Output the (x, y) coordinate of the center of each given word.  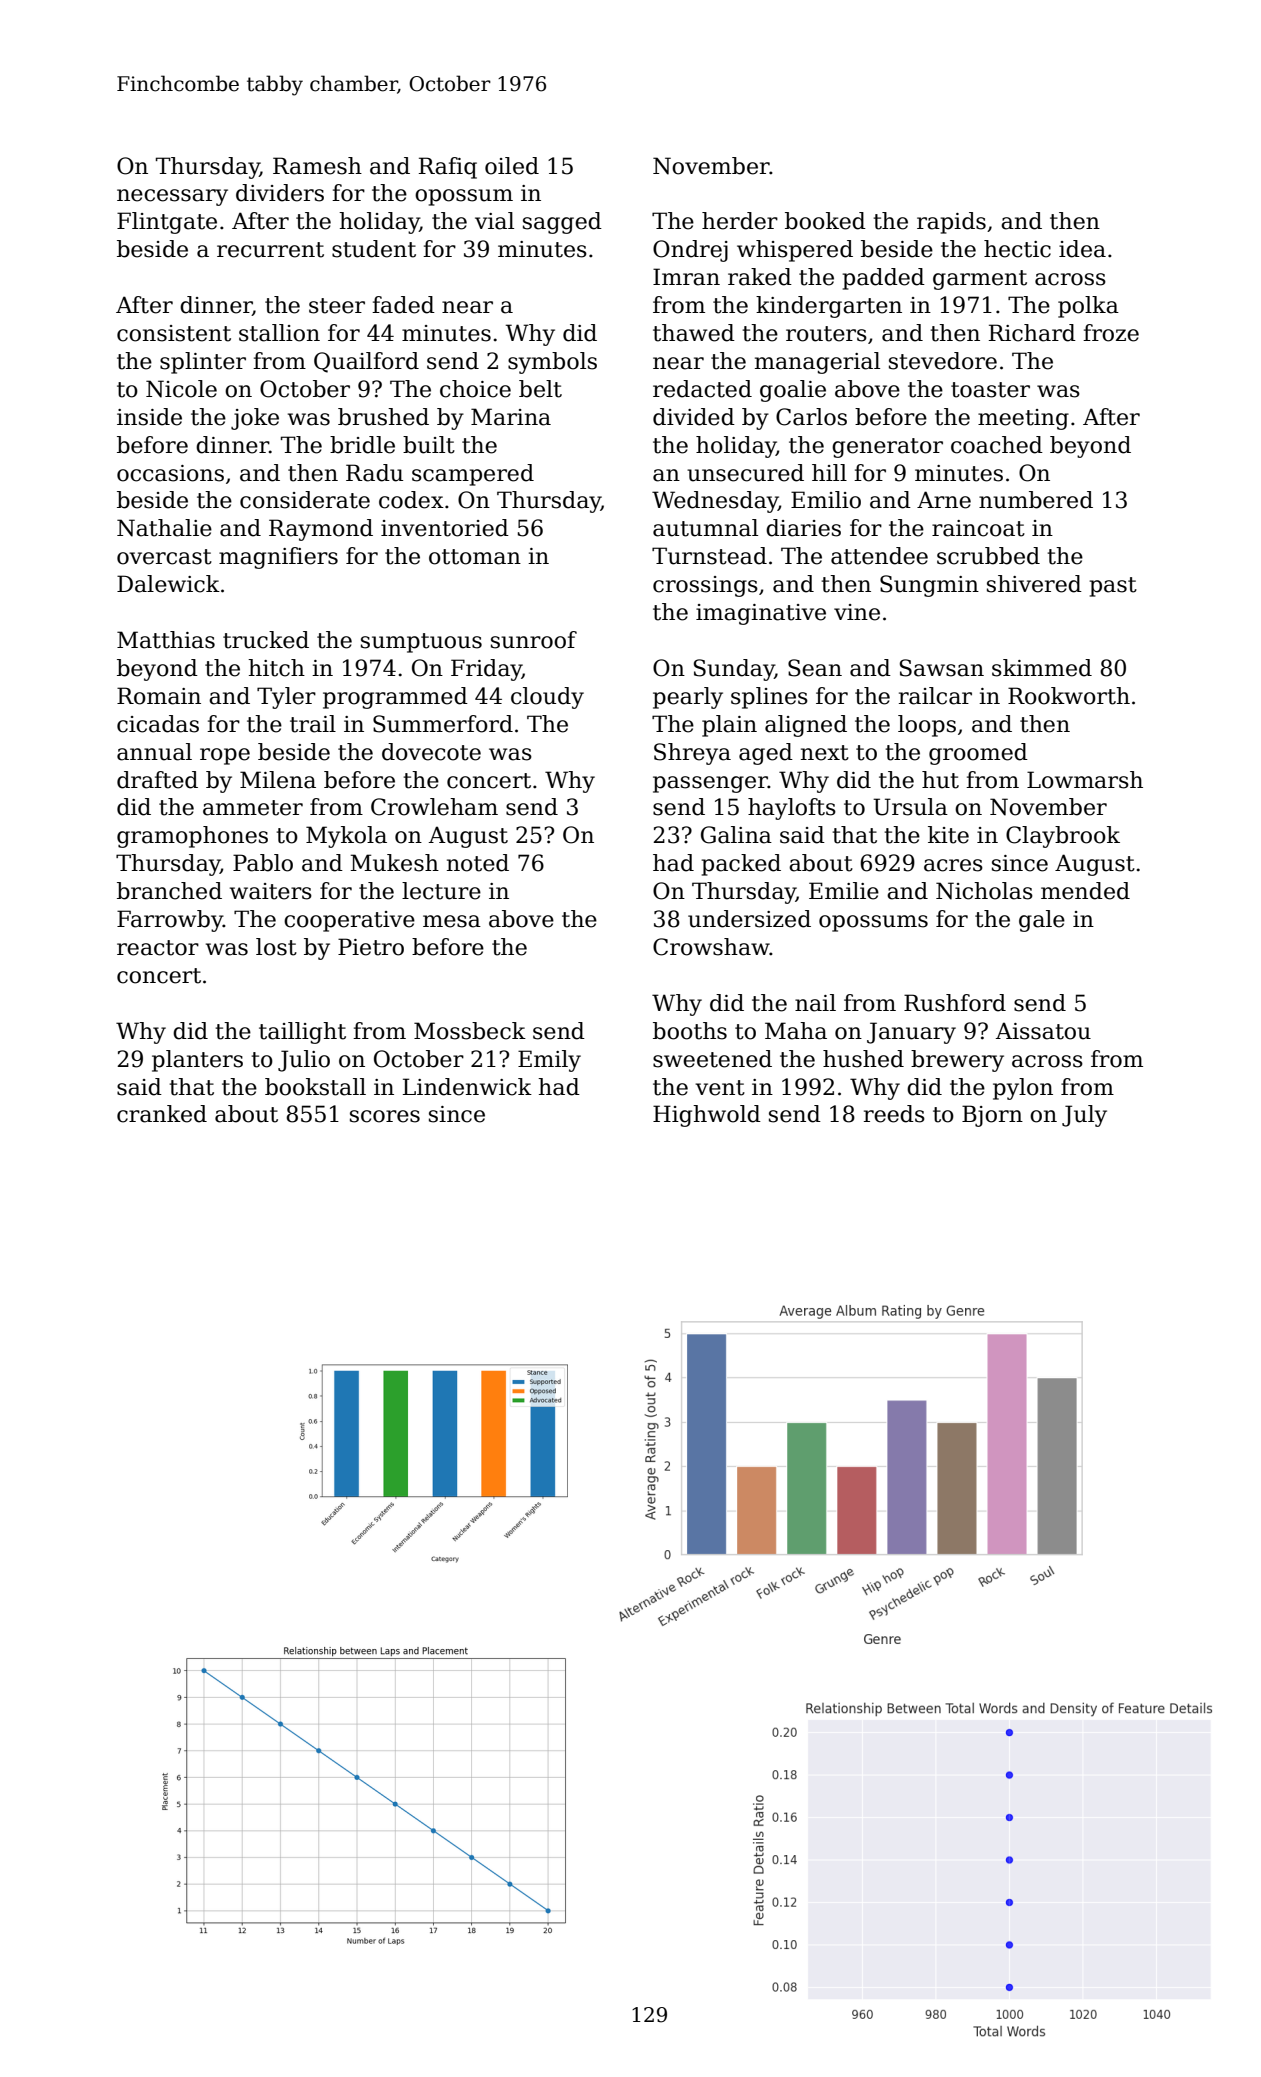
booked (825, 221)
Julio (304, 1061)
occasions (170, 473)
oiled (512, 166)
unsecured (745, 473)
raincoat (978, 528)
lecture (441, 891)
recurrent (270, 250)
